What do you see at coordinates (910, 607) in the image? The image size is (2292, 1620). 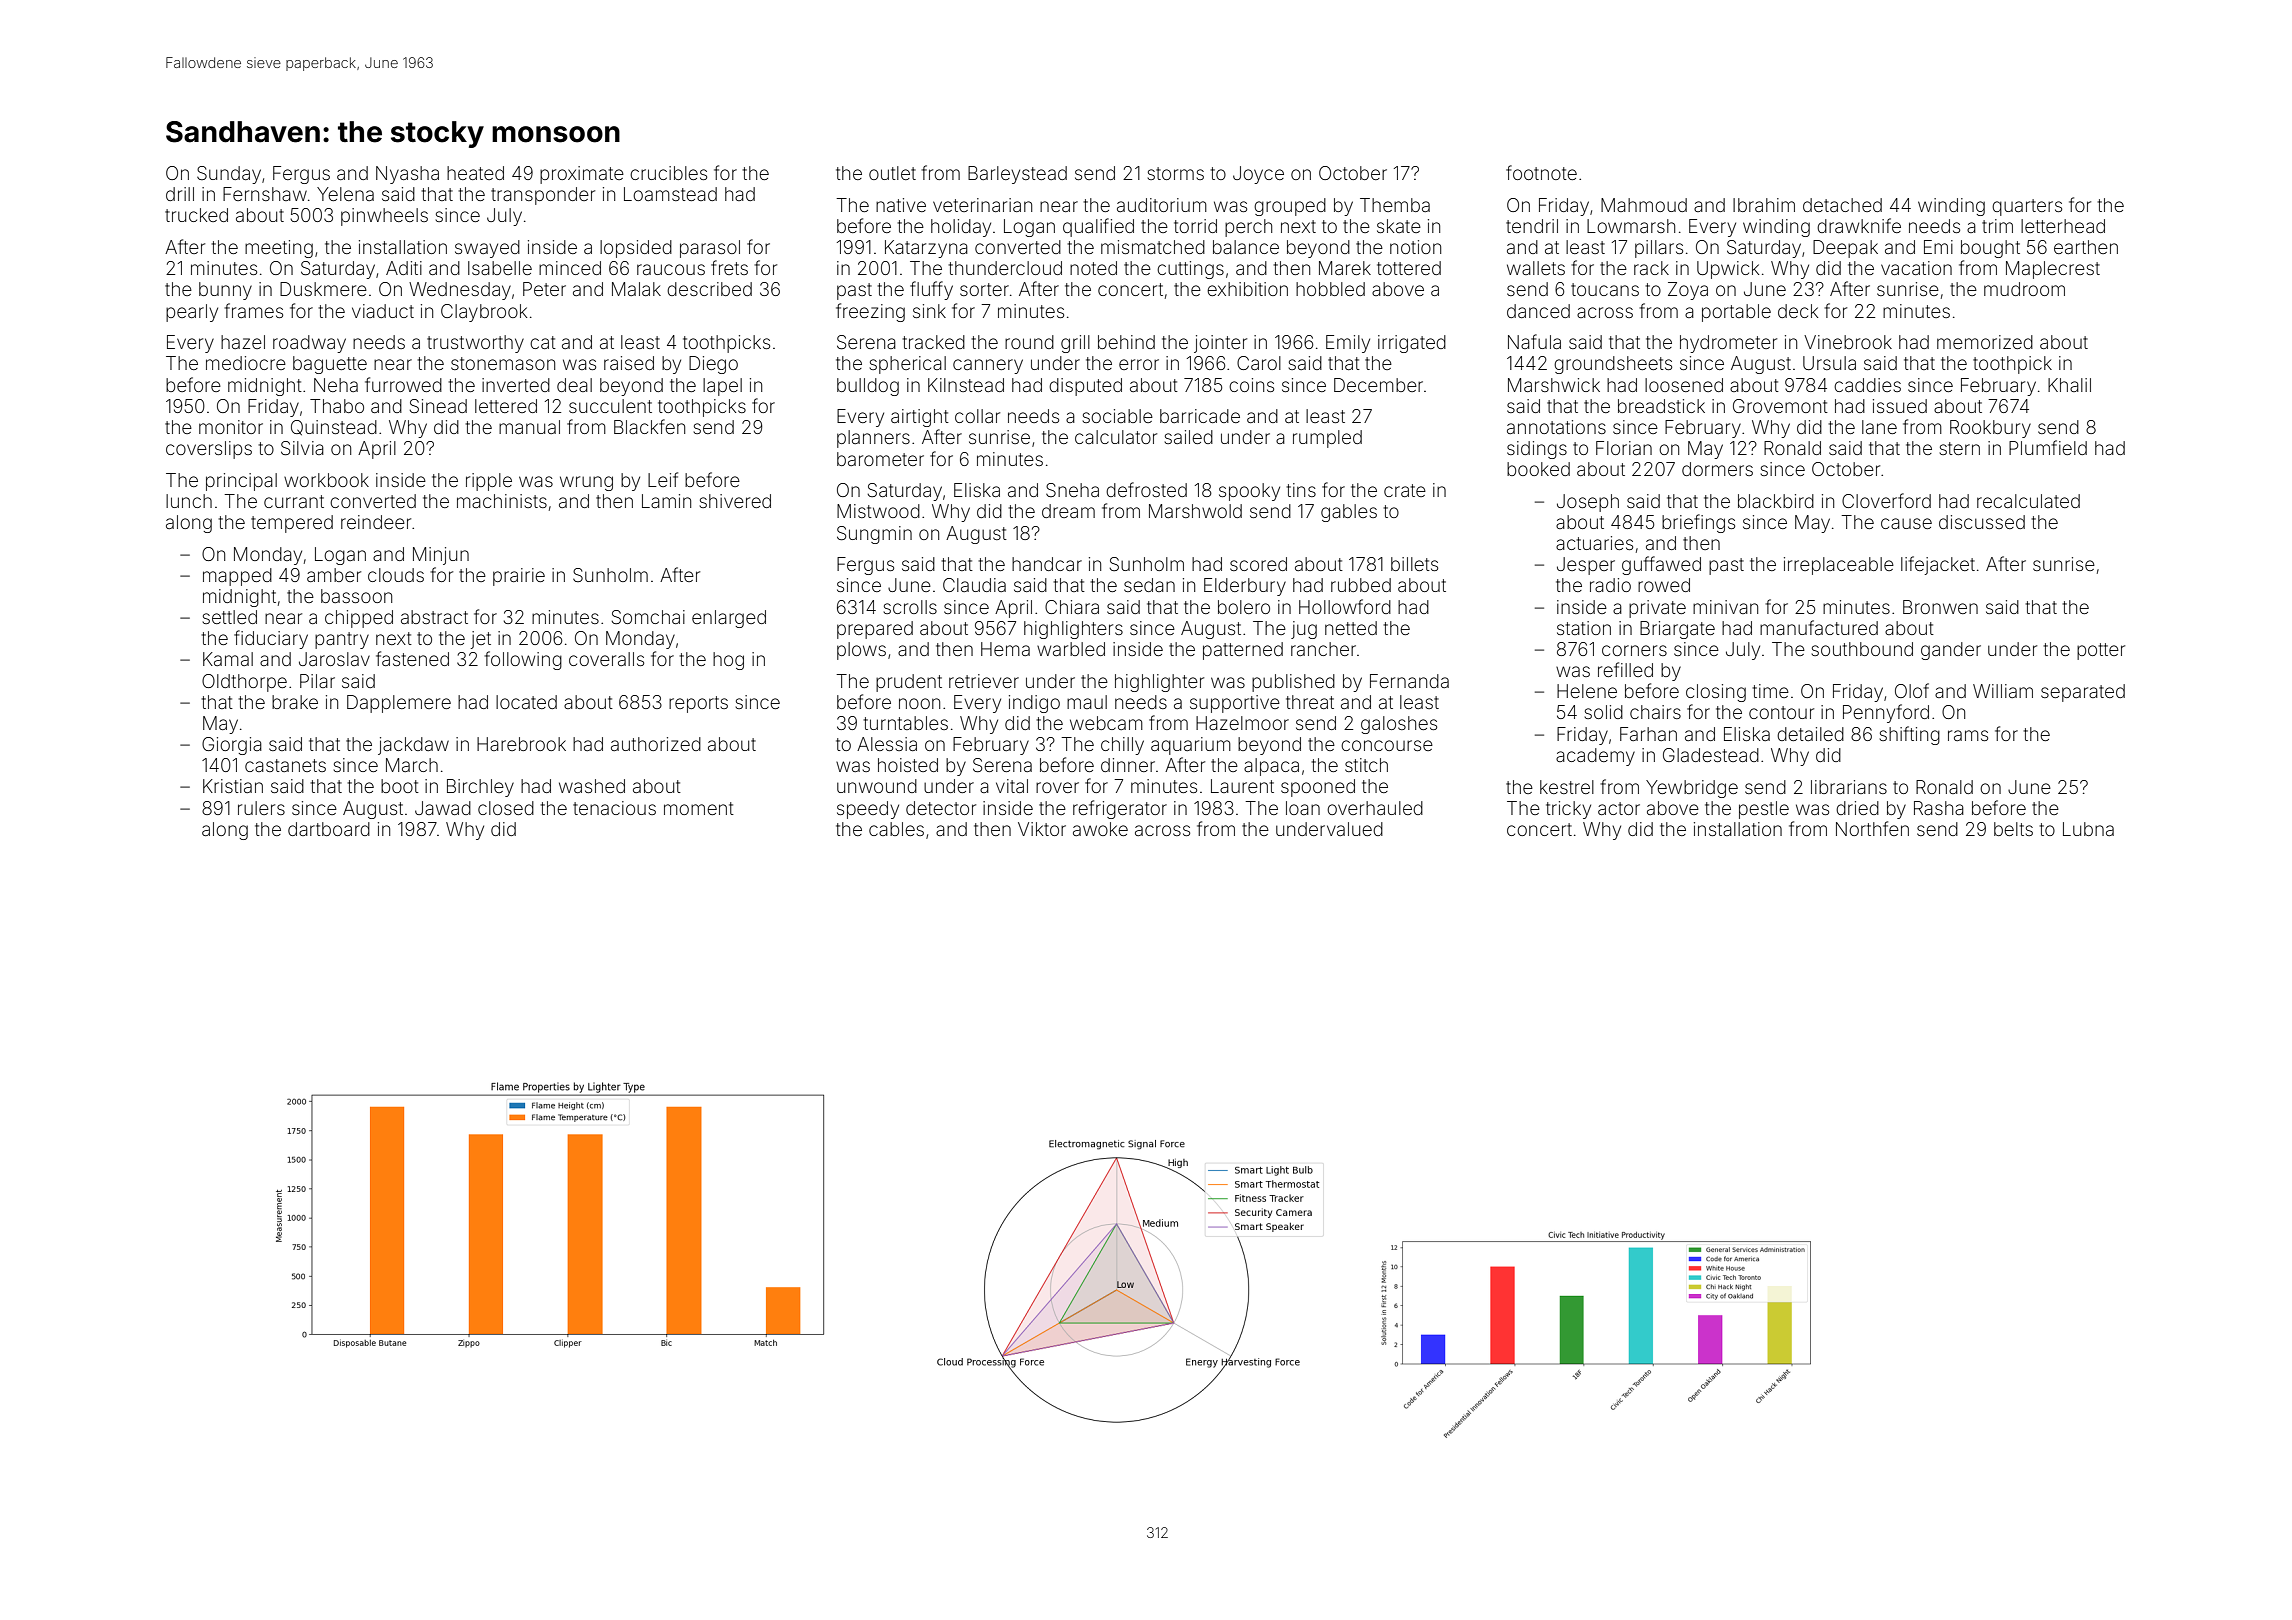 I see `scrolls` at bounding box center [910, 607].
